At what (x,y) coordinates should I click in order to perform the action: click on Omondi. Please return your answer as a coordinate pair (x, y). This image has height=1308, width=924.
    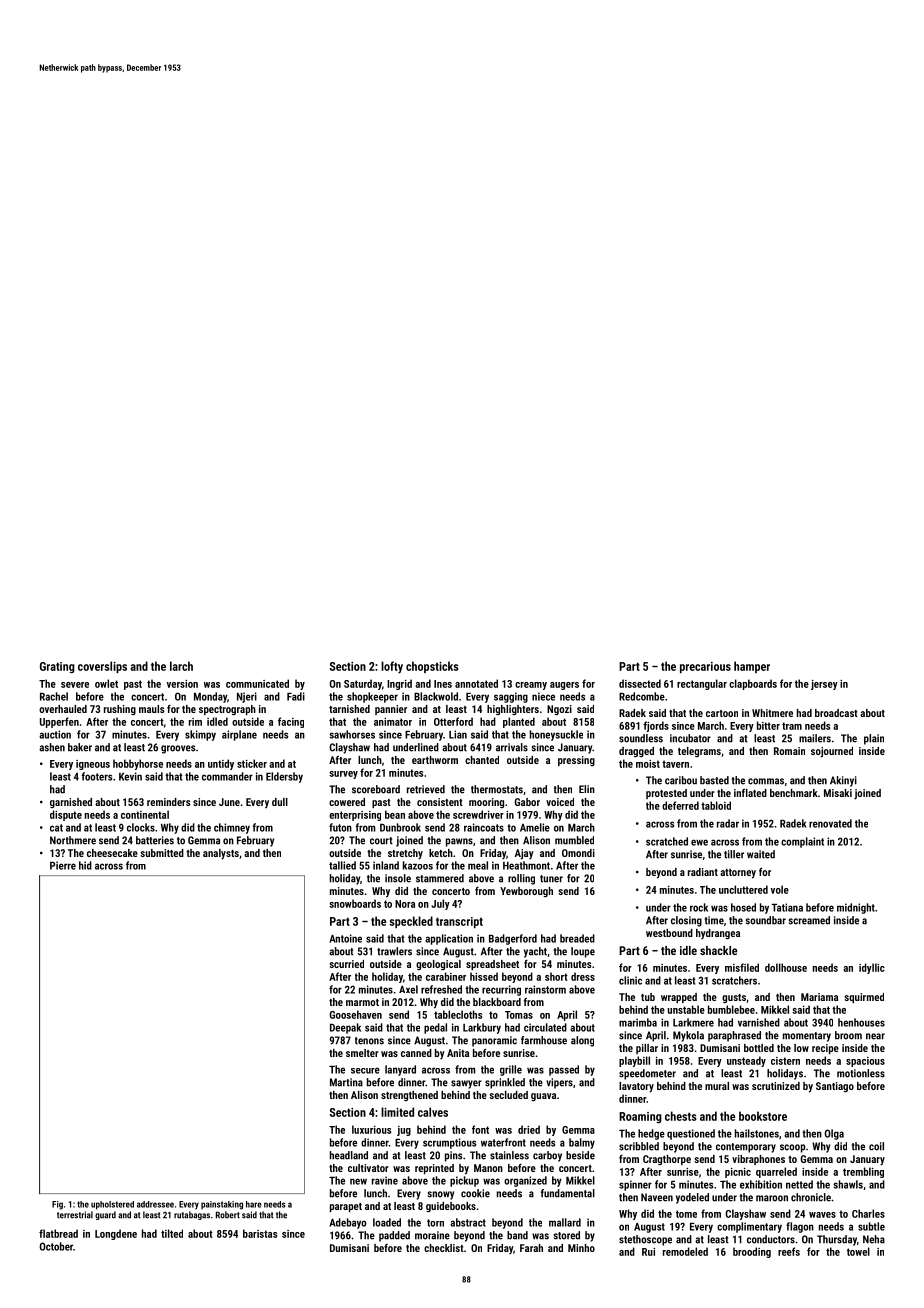
    Looking at the image, I should click on (578, 853).
